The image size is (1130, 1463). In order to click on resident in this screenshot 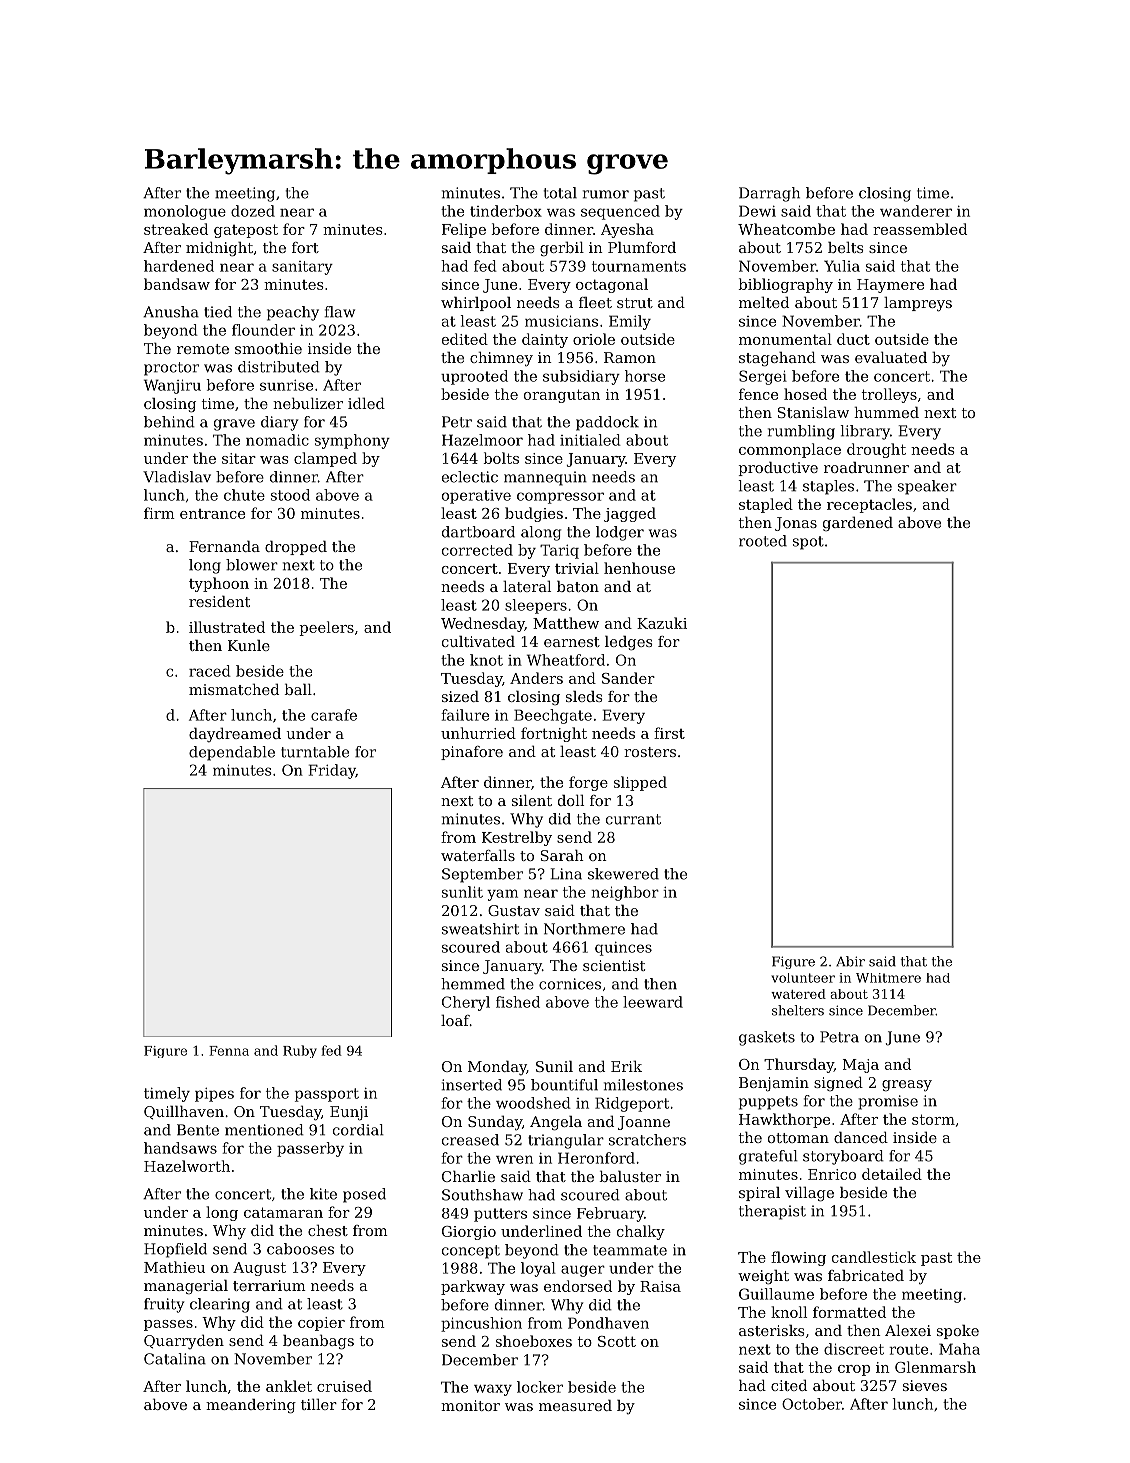, I will do `click(219, 601)`.
